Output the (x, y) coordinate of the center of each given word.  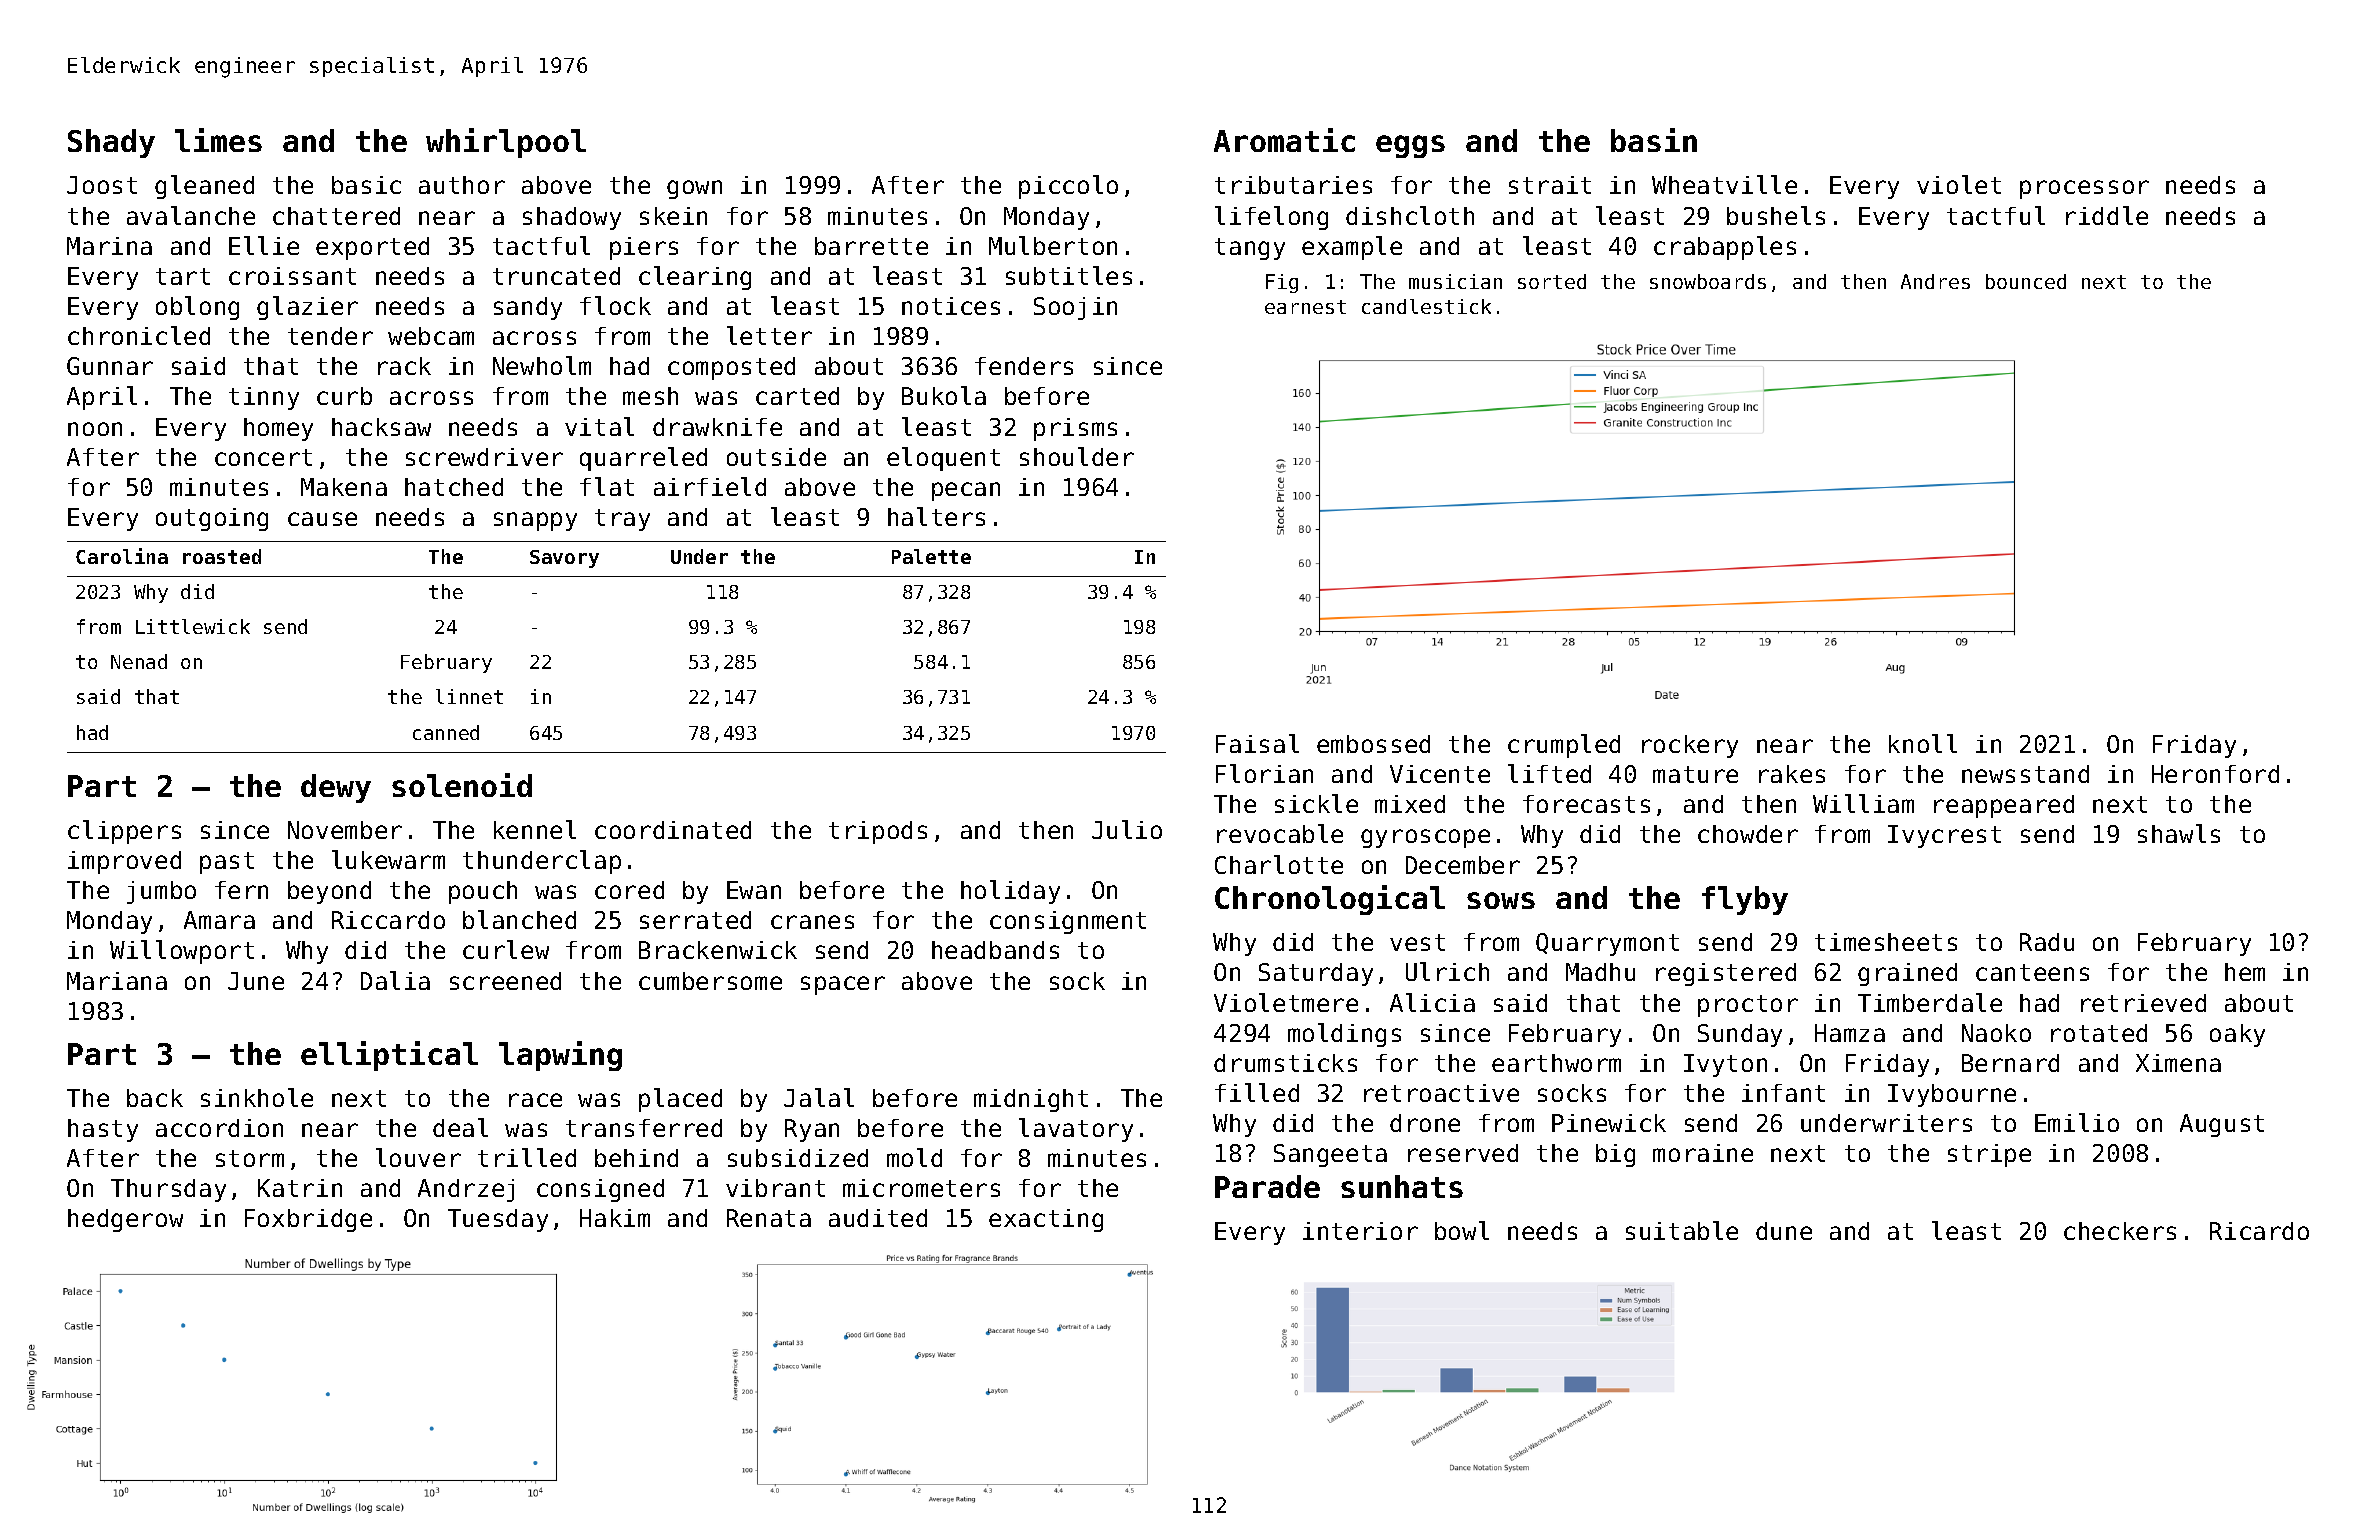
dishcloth (1410, 215)
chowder (1748, 834)
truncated (556, 276)
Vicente (1440, 774)
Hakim (615, 1218)
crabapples (1725, 248)
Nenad (139, 661)
